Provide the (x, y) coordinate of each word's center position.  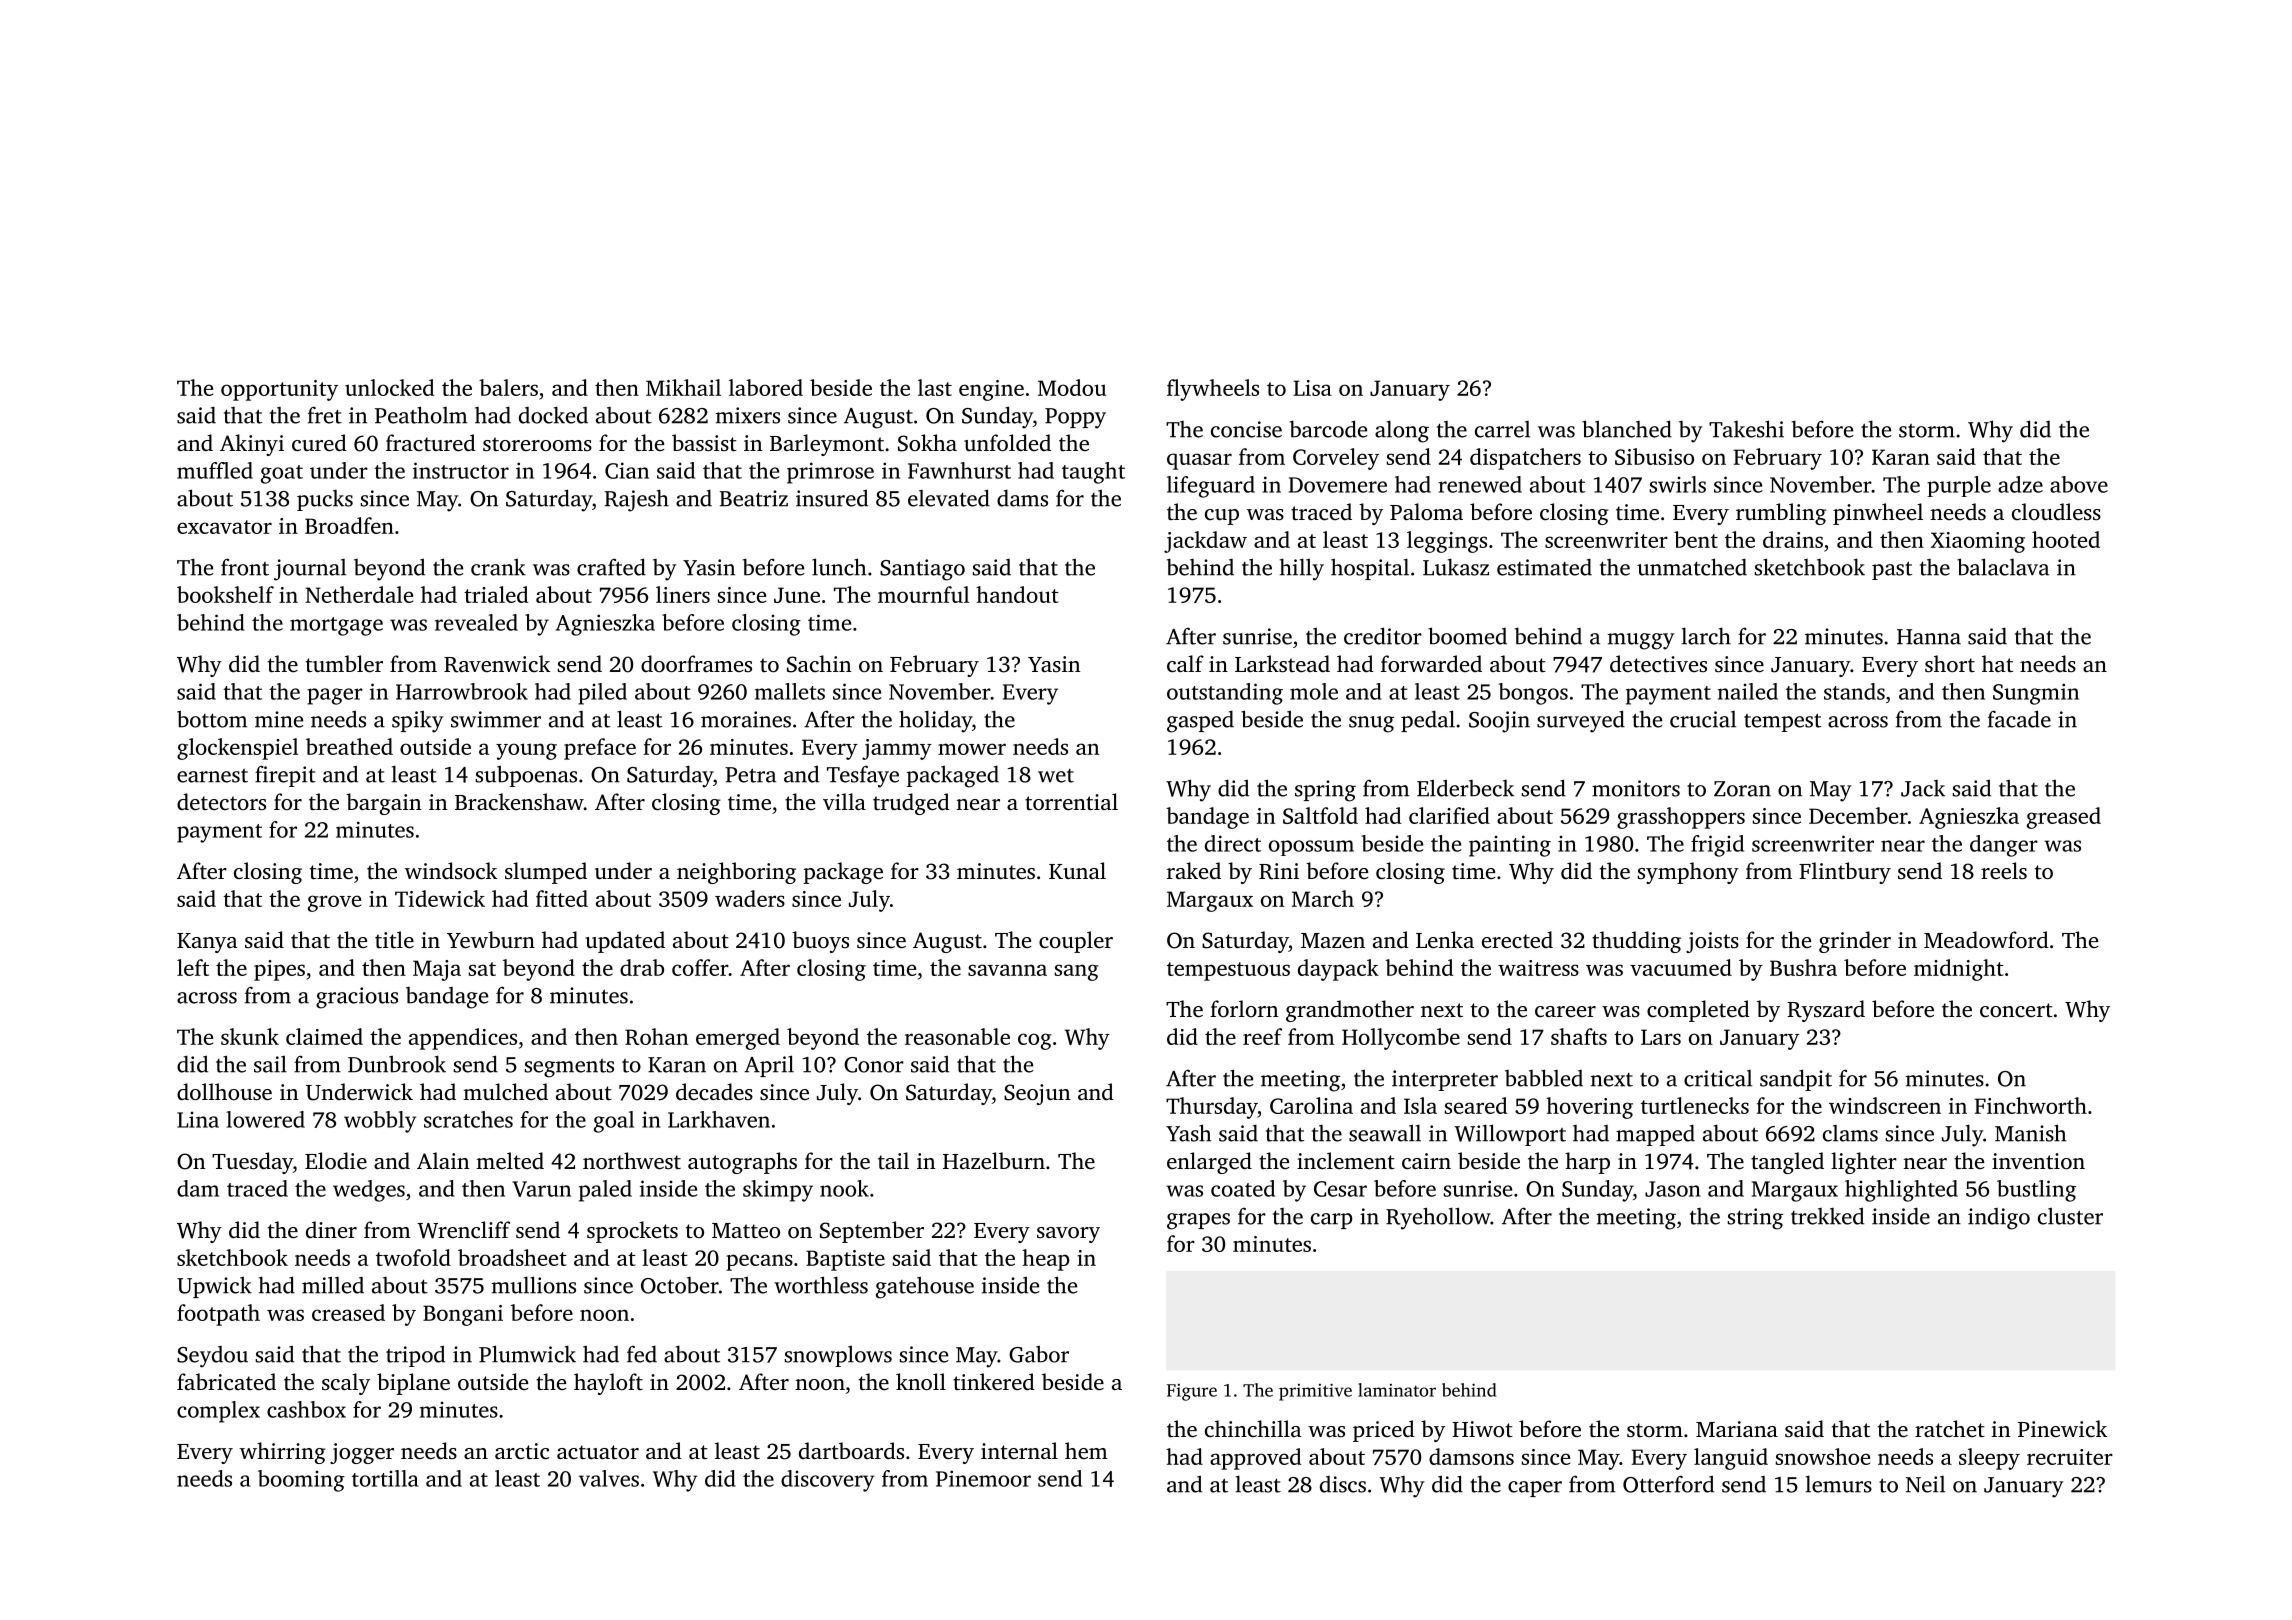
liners (683, 594)
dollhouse (224, 1092)
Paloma (1426, 511)
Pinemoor (983, 1478)
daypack (1338, 970)
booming (301, 1481)
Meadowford (1986, 940)
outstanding (1225, 694)
